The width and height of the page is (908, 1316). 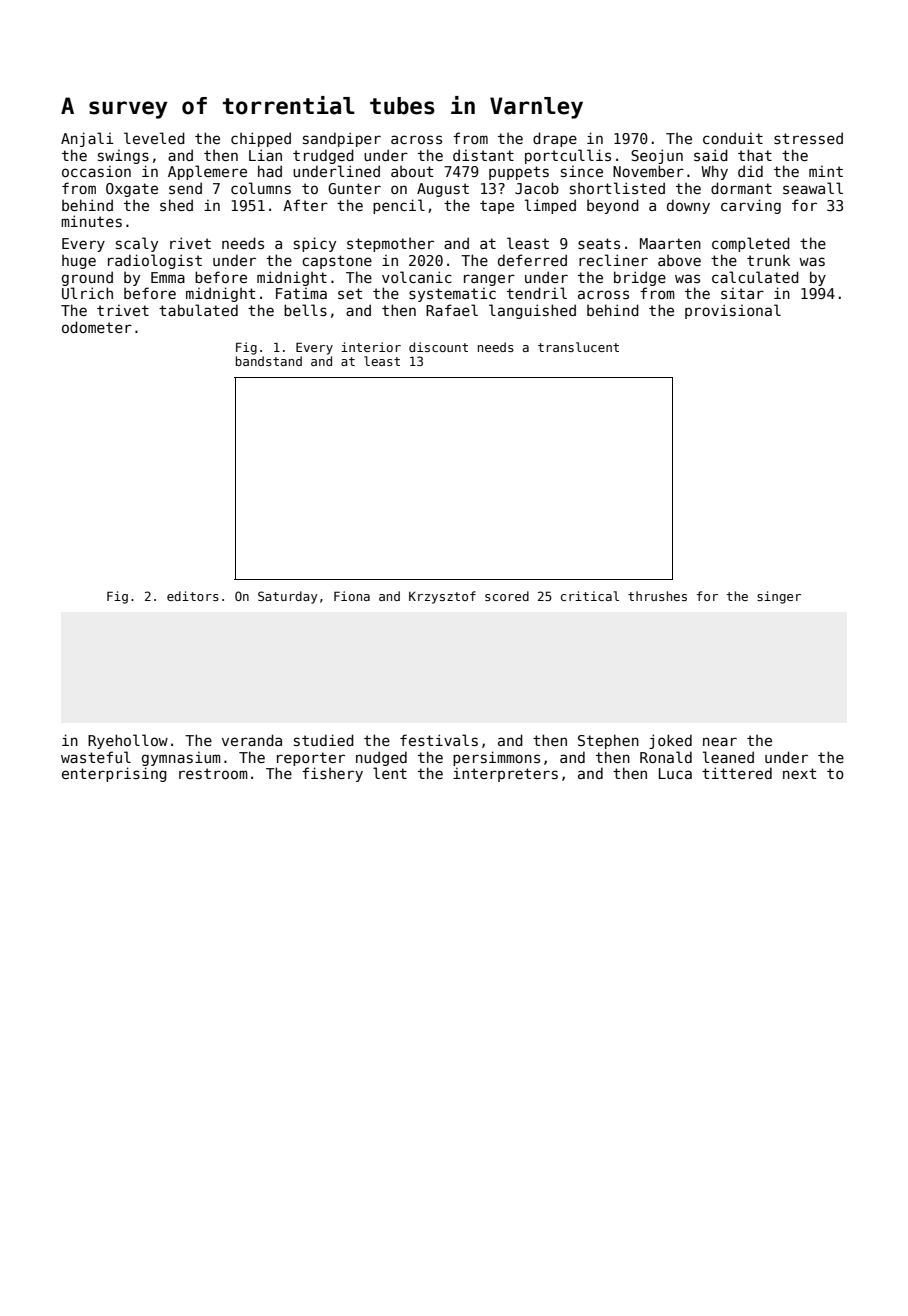 I want to click on singer, so click(x=779, y=597).
